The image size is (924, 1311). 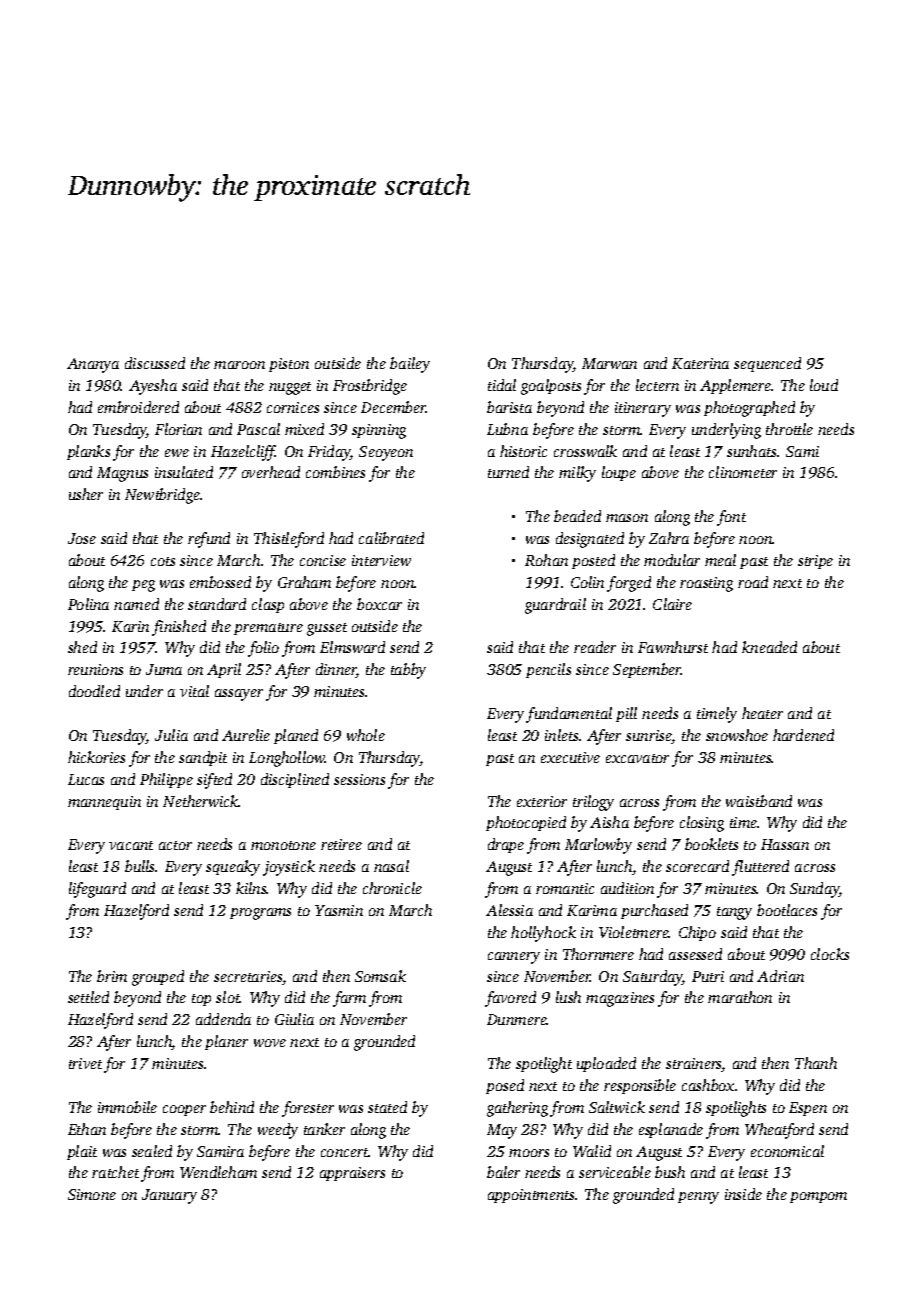 I want to click on planer, so click(x=226, y=1042).
